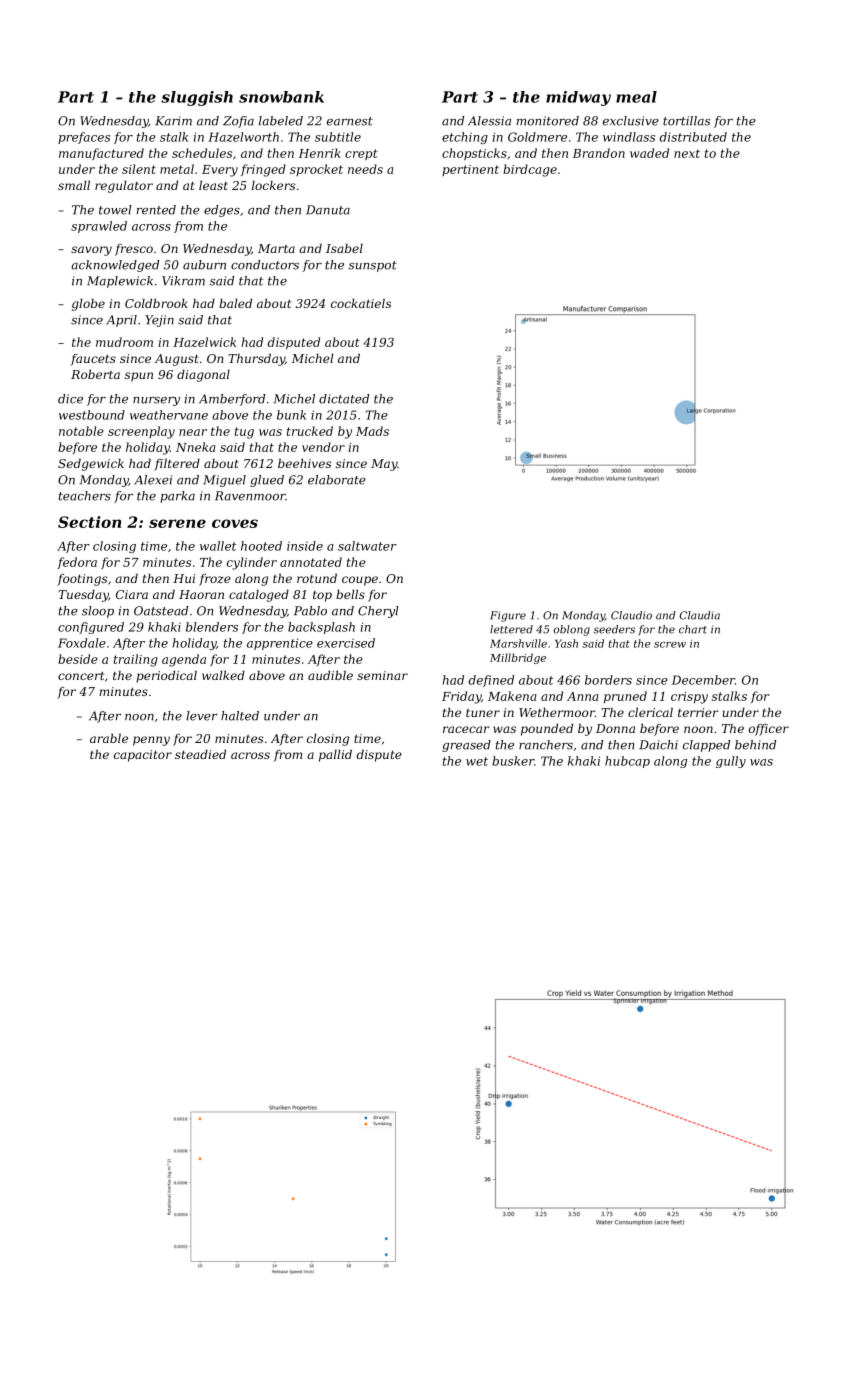  Describe the element at coordinates (124, 187) in the page. I see `regulator` at that location.
